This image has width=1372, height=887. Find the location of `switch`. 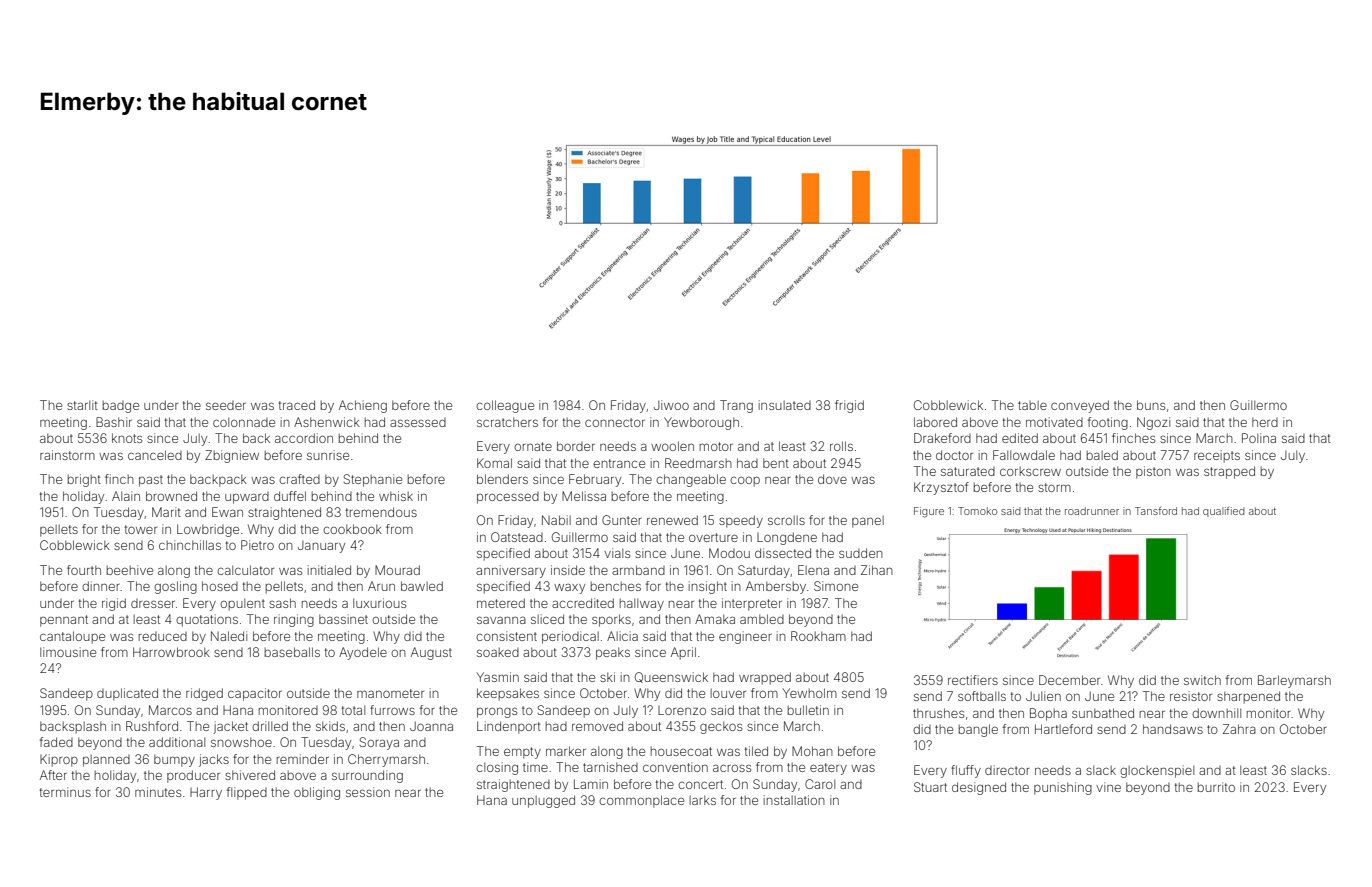

switch is located at coordinates (1202, 680).
